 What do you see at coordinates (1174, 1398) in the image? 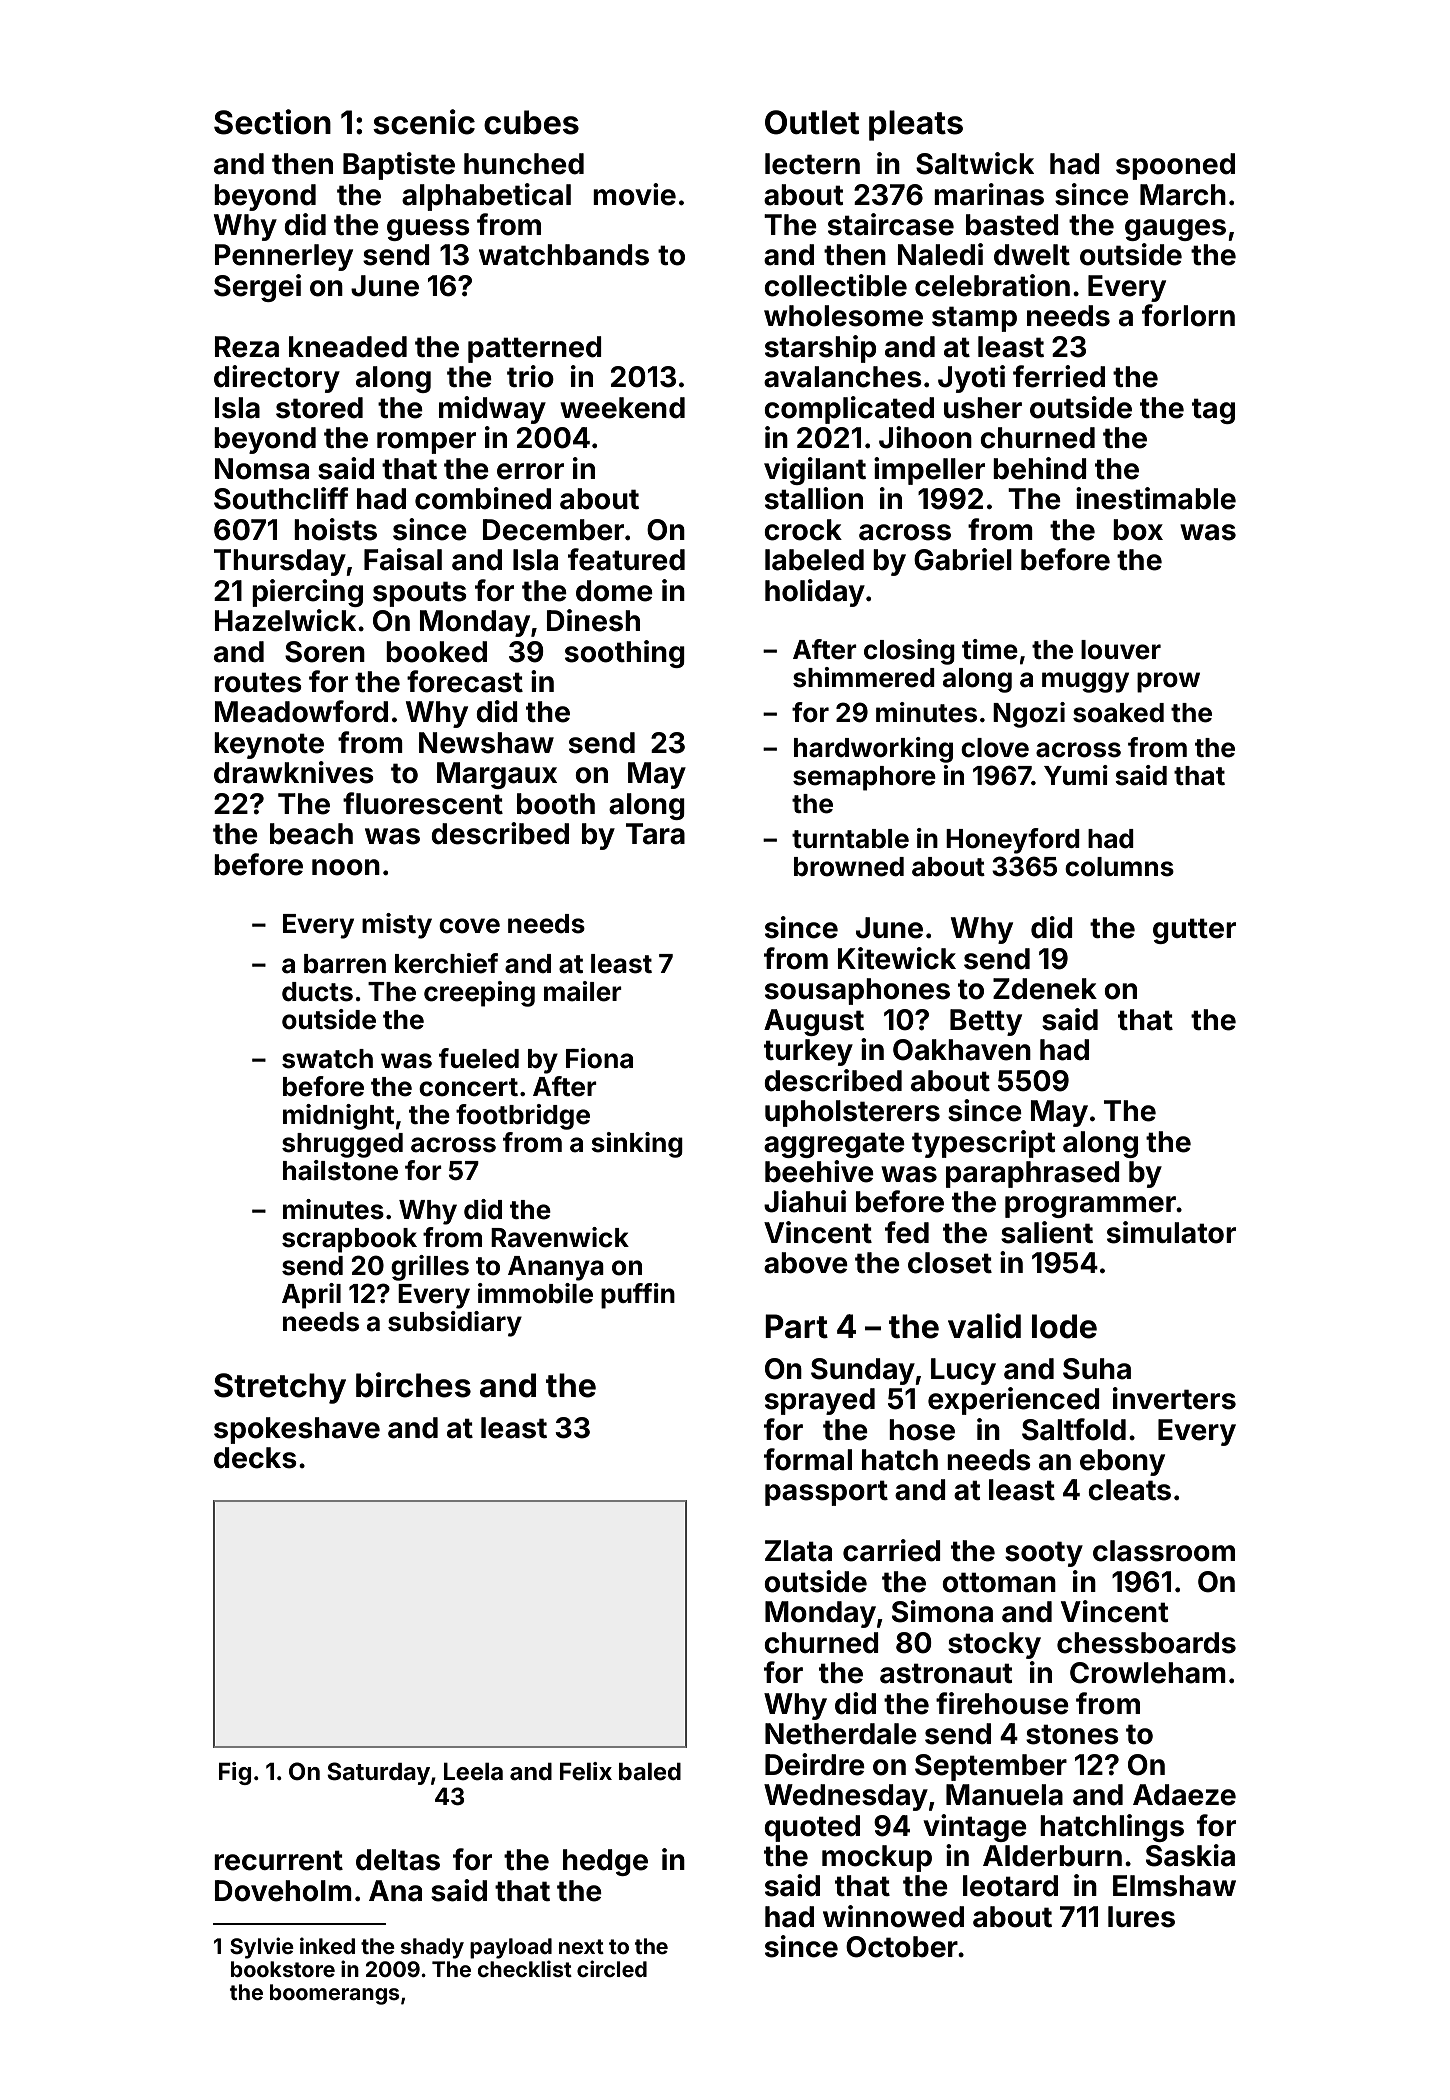
I see `inverters` at bounding box center [1174, 1398].
